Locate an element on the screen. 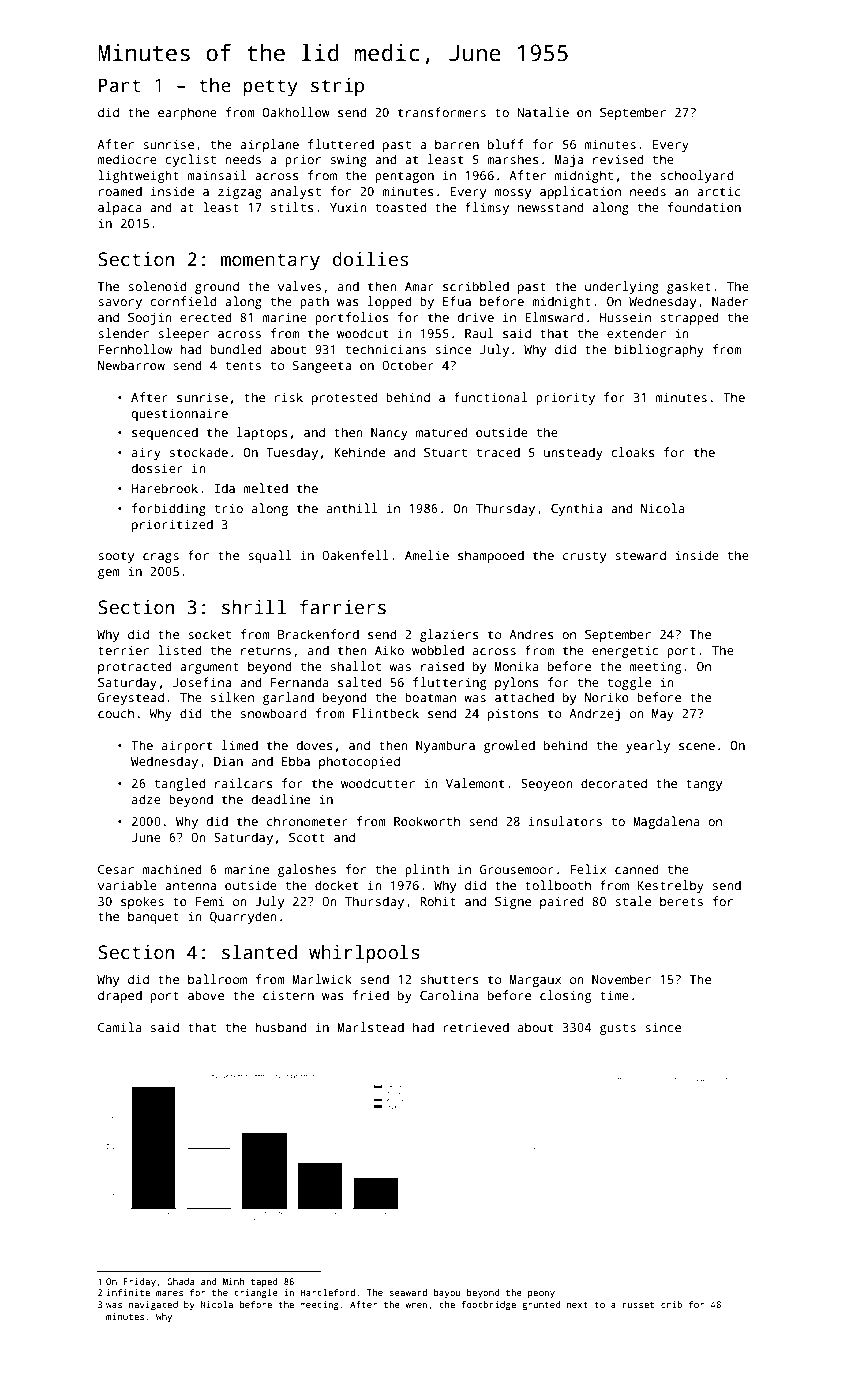 The width and height of the screenshot is (849, 1400). arctic is located at coordinates (719, 191).
